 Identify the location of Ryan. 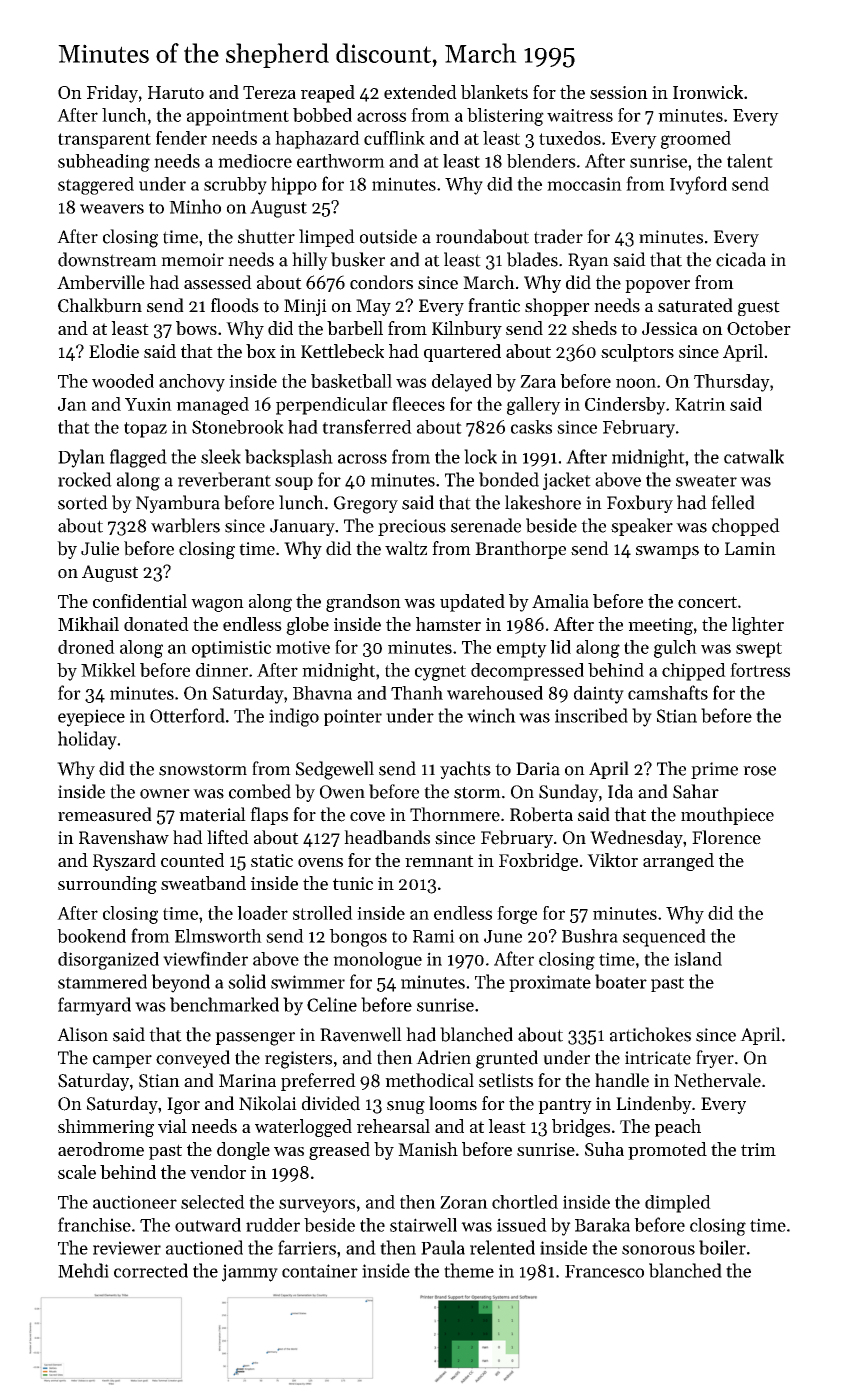
(588, 261).
